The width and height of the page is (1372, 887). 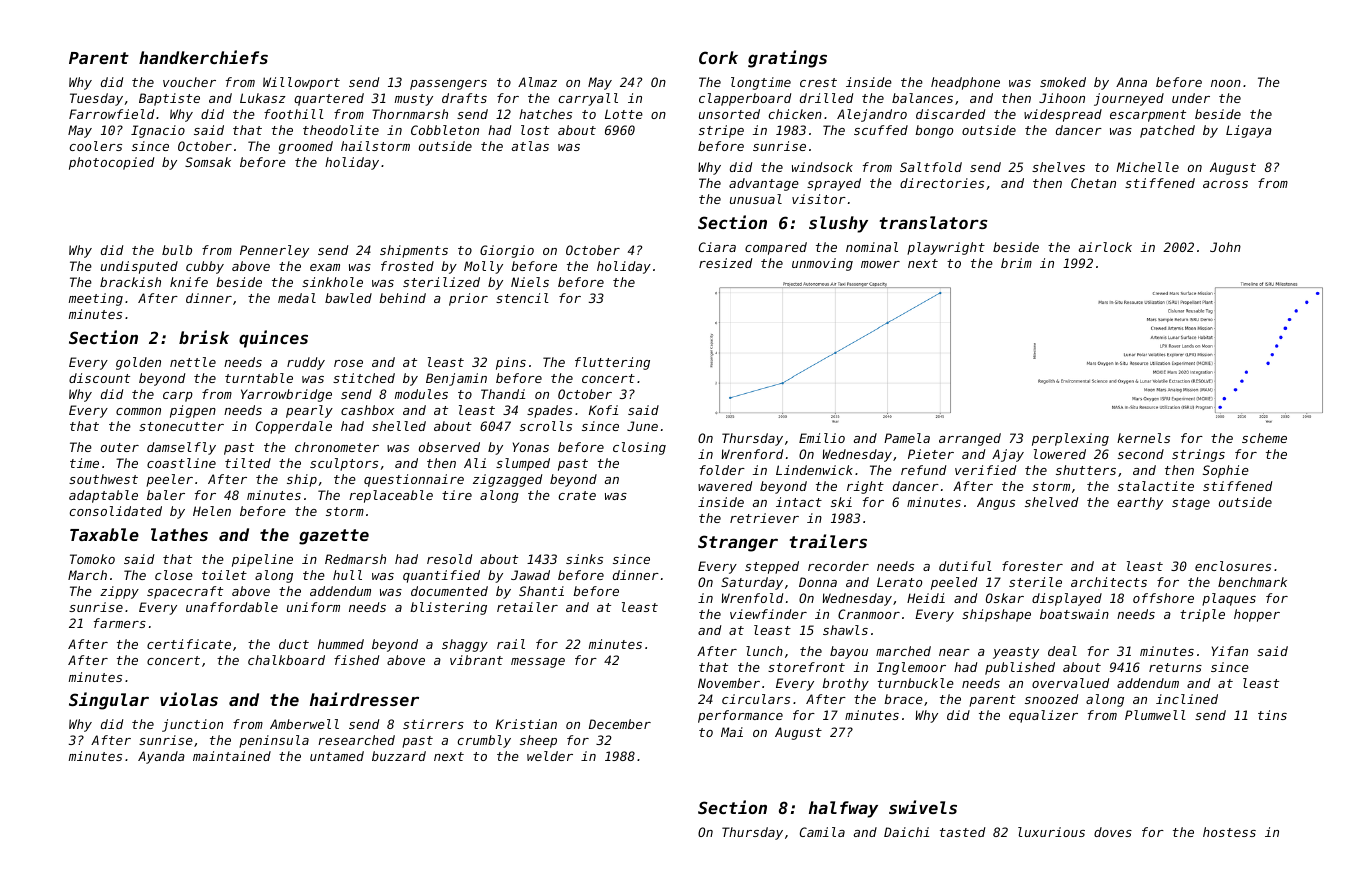 What do you see at coordinates (1233, 566) in the page?
I see `enclosures` at bounding box center [1233, 566].
